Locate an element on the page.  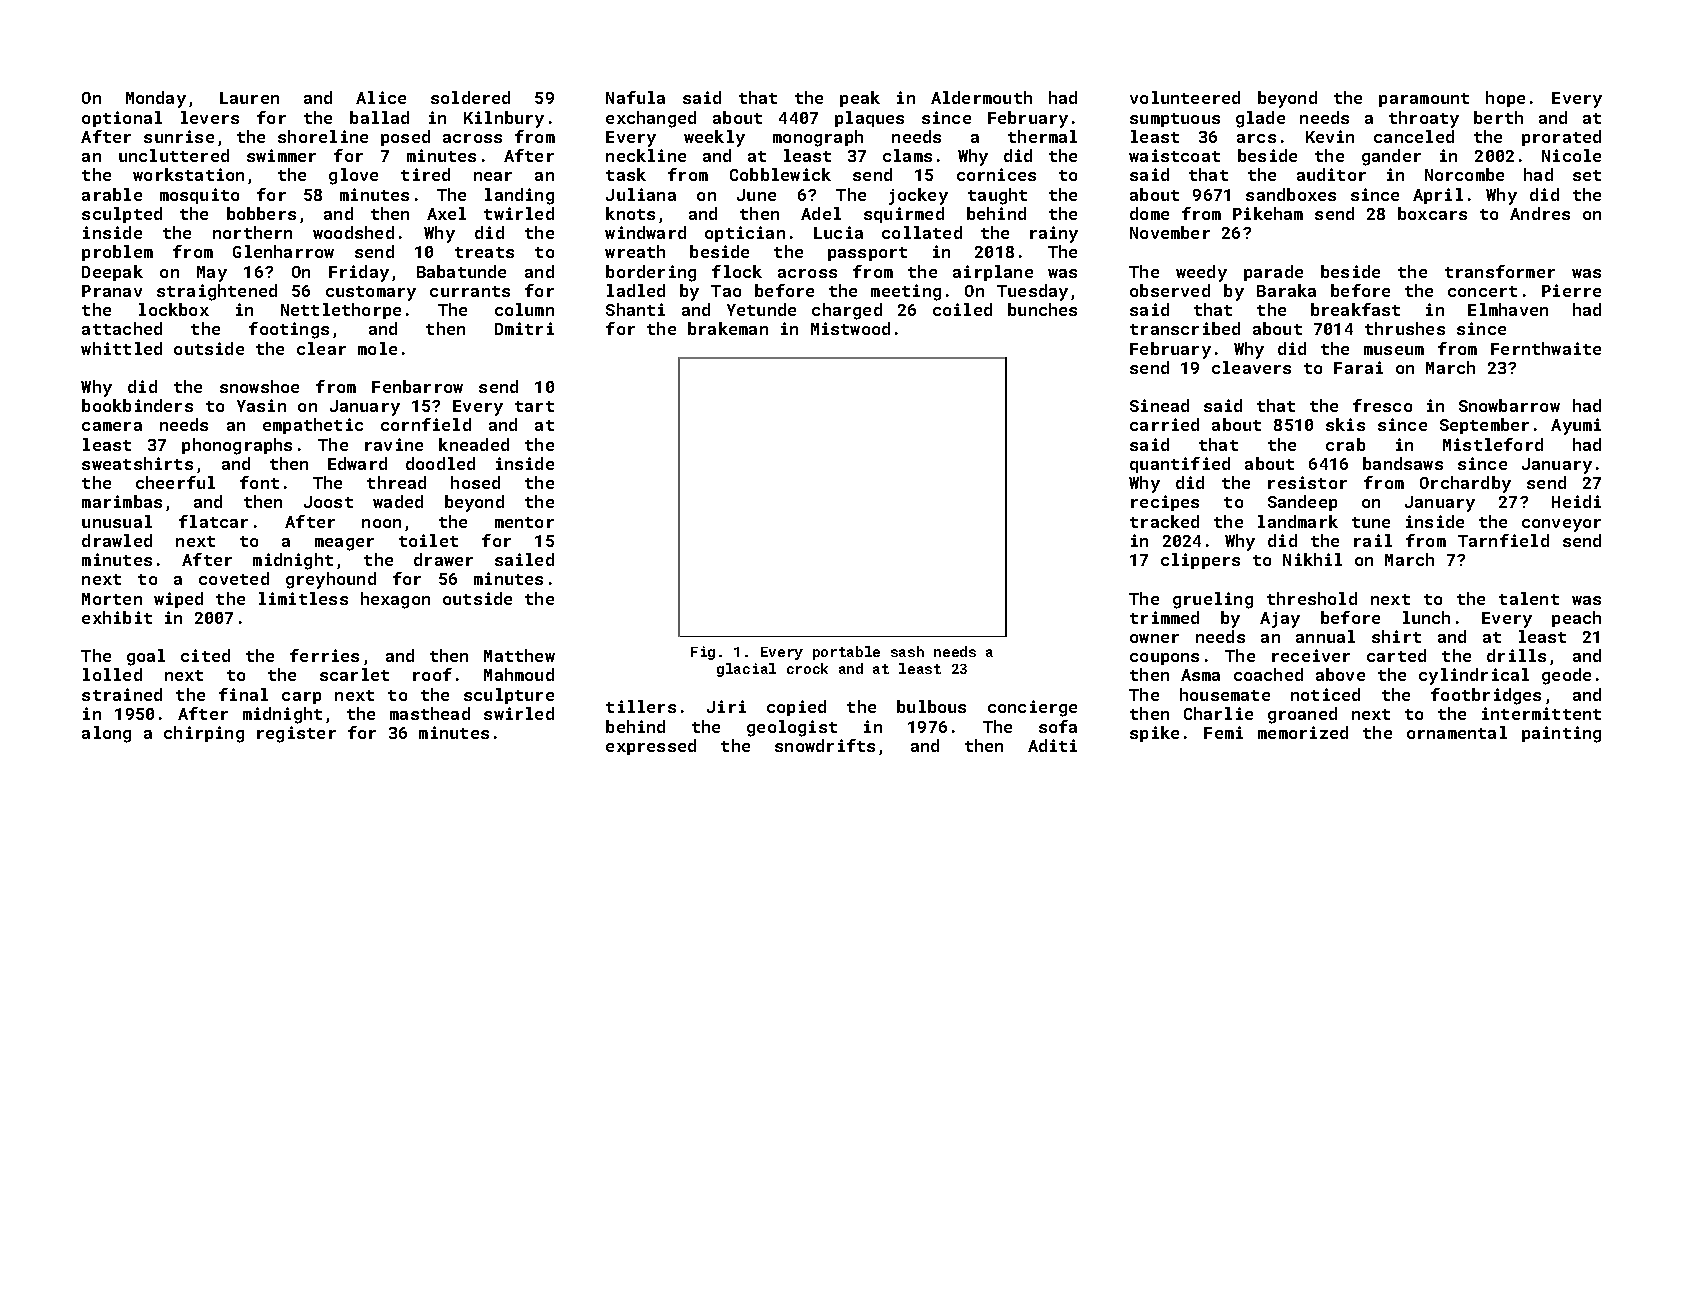
coupons is located at coordinates (1164, 659).
